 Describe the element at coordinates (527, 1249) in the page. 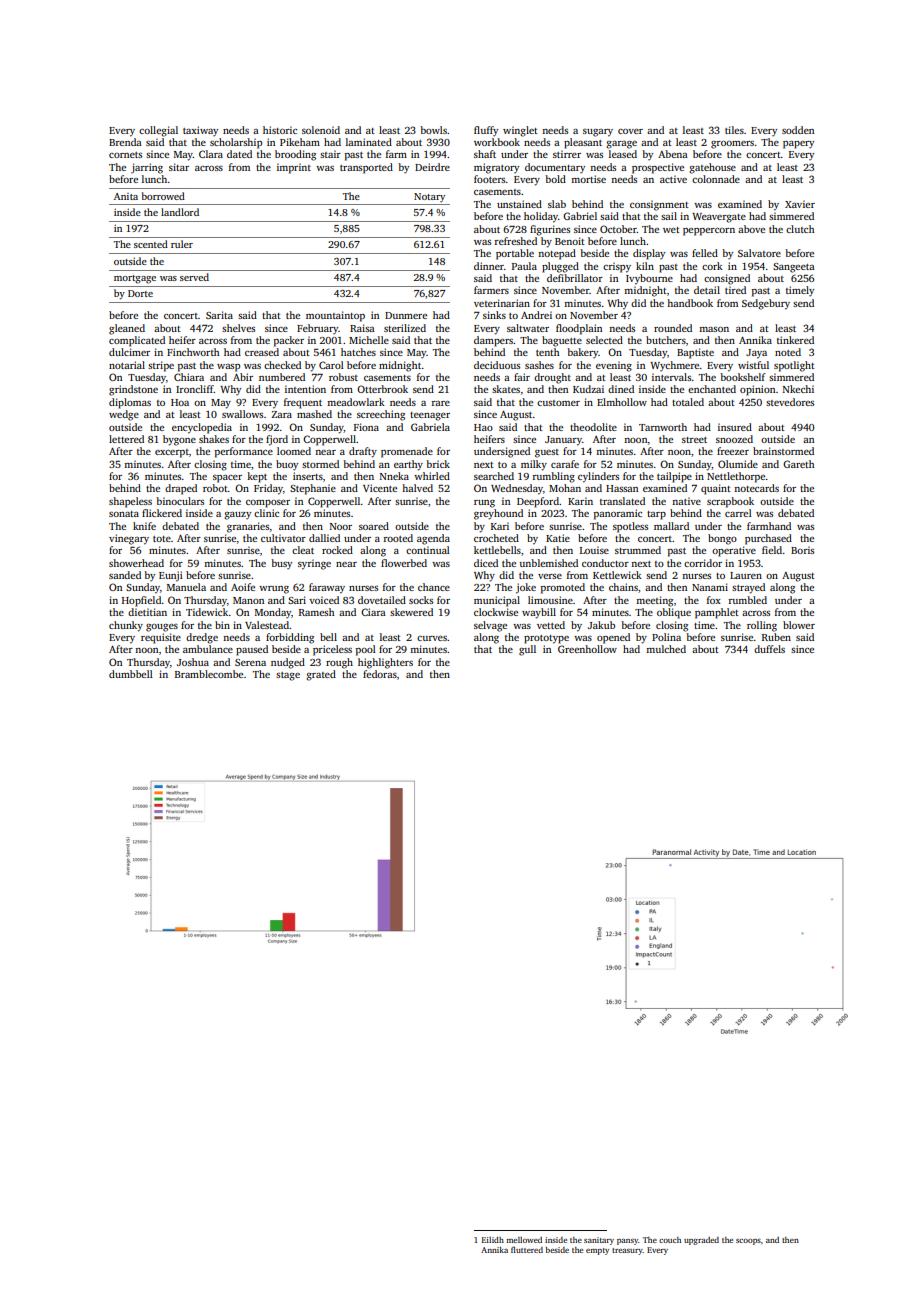

I see `fluttered` at that location.
